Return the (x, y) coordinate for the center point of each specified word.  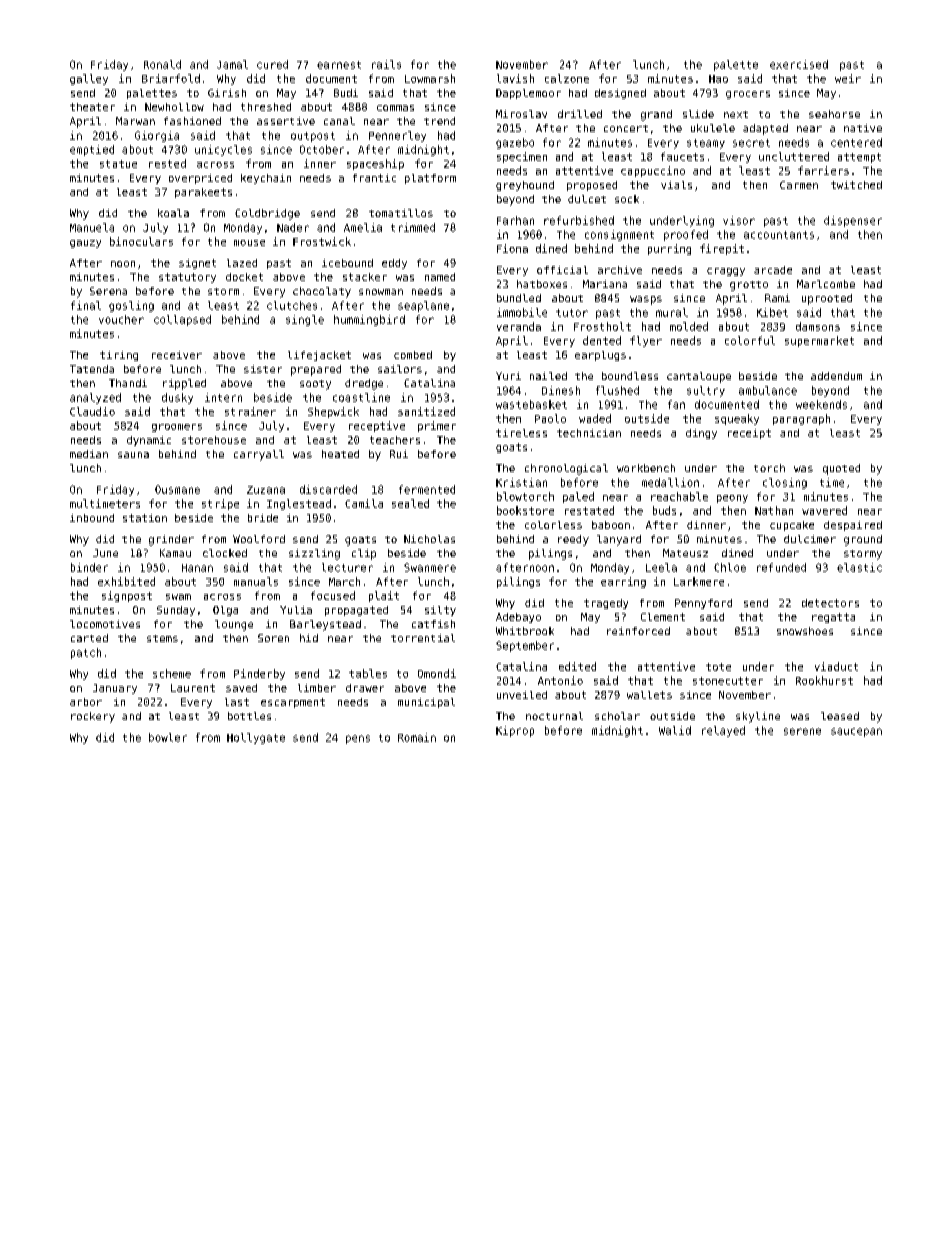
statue (118, 164)
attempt (859, 158)
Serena (108, 291)
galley (89, 79)
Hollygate (256, 738)
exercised (799, 64)
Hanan (197, 568)
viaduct (836, 666)
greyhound (525, 186)
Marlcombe (826, 284)
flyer (646, 341)
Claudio (92, 411)
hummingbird (369, 320)
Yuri (508, 376)
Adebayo (518, 618)
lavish (515, 78)
